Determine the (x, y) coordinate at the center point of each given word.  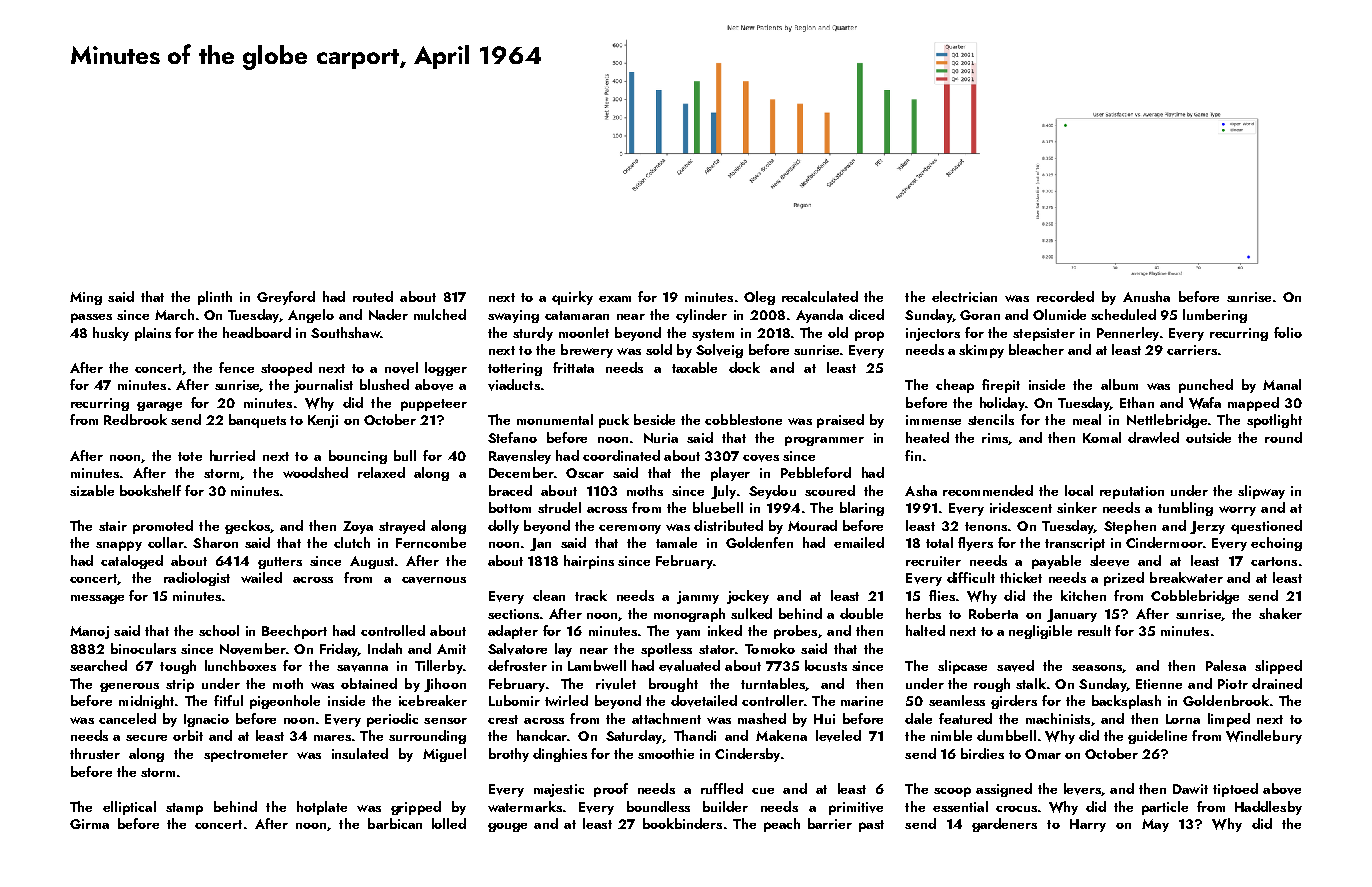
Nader (388, 314)
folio (1288, 332)
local (1079, 490)
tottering (515, 369)
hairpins (589, 562)
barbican (395, 823)
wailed (261, 577)
